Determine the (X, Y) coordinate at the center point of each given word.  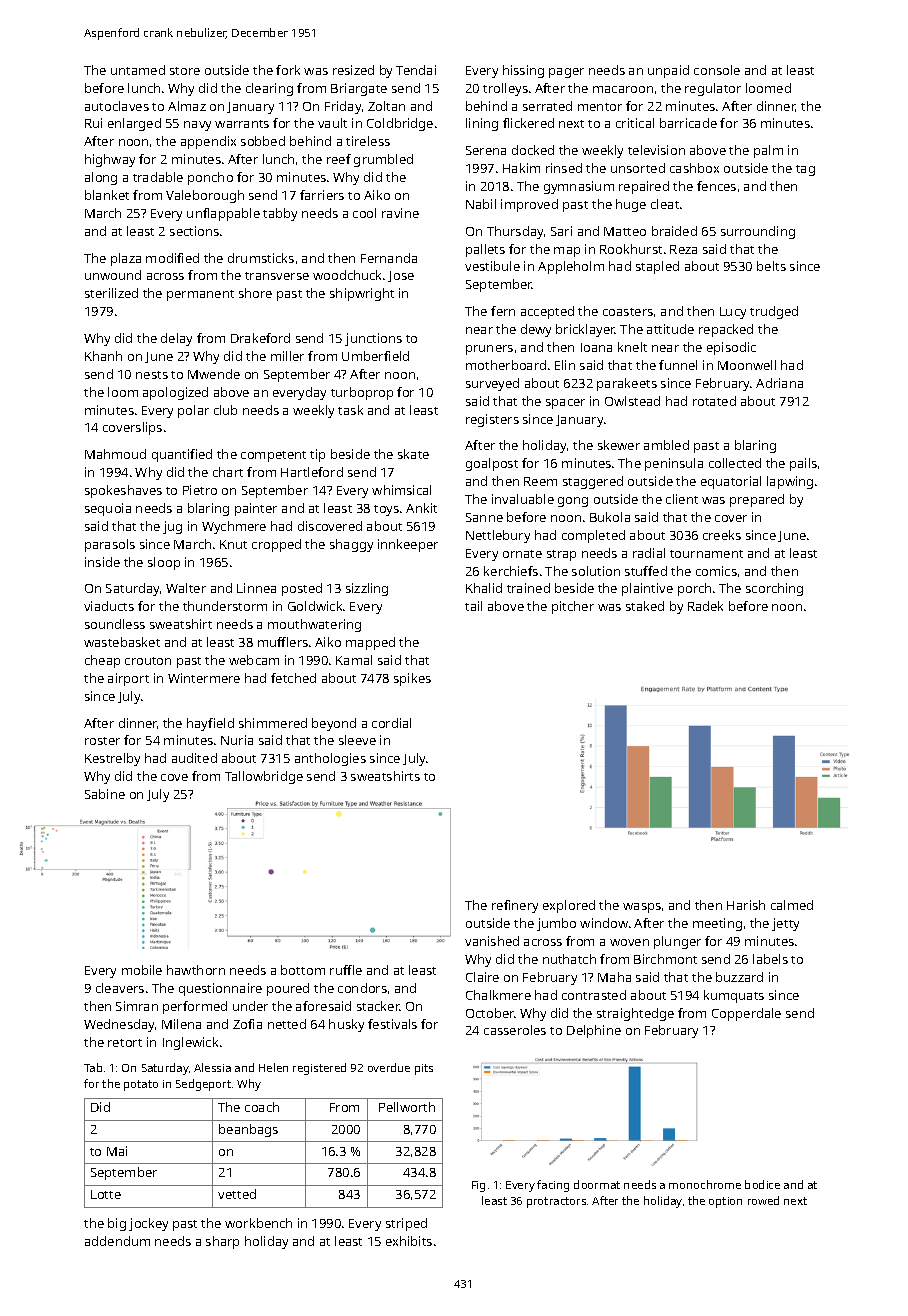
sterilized (111, 293)
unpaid (668, 71)
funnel (678, 365)
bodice (762, 1184)
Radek (705, 606)
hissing (523, 71)
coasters (628, 312)
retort (125, 1043)
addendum (117, 1241)
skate (413, 454)
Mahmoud (115, 454)
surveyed (492, 384)
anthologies (330, 759)
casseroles (515, 1030)
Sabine (105, 794)
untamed (138, 70)
